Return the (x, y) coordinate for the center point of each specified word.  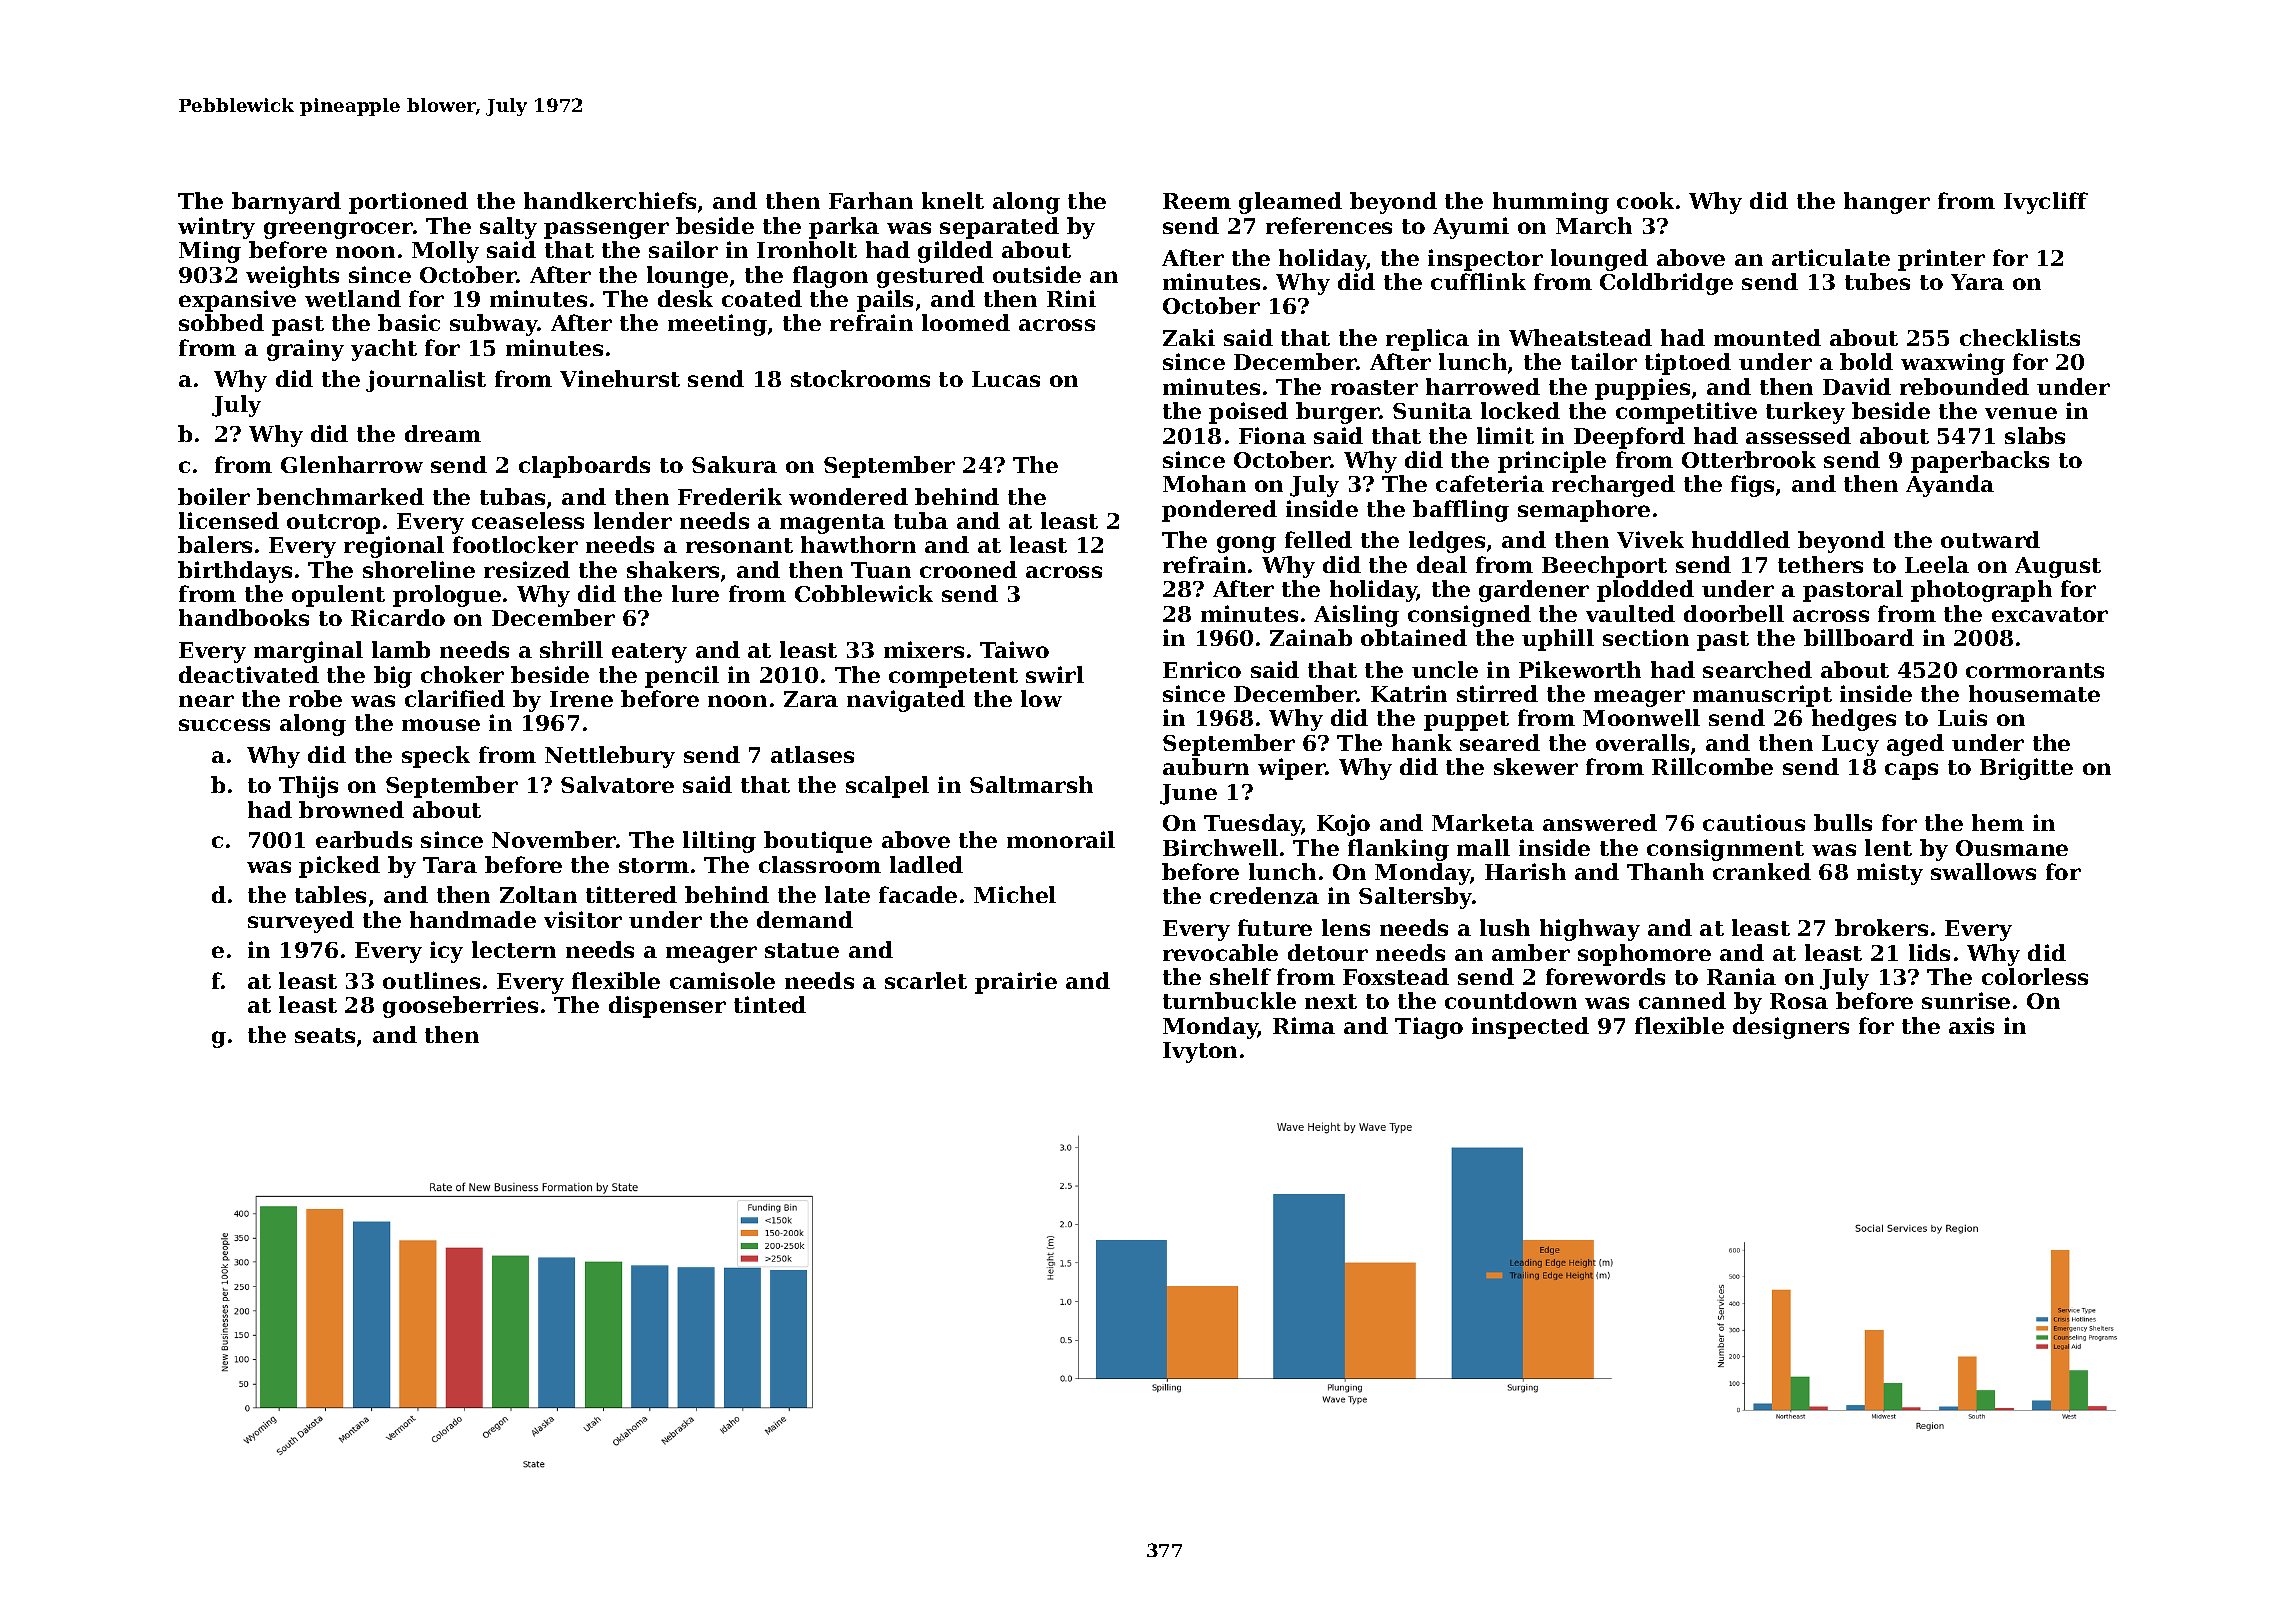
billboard (1859, 637)
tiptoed (1688, 364)
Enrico (1202, 669)
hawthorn (858, 544)
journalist (426, 381)
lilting (719, 842)
